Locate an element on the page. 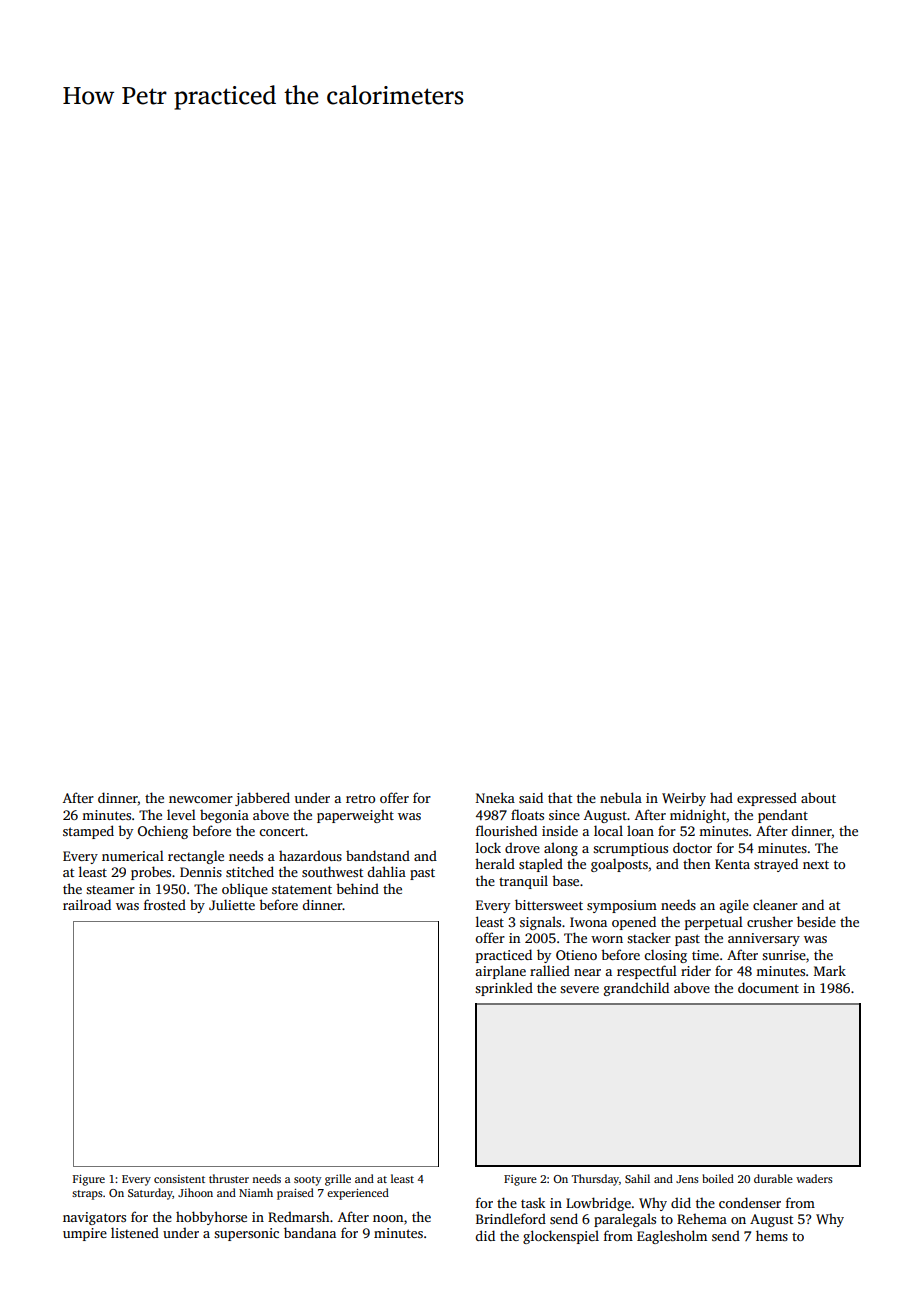 Image resolution: width=924 pixels, height=1308 pixels. airplane is located at coordinates (501, 972).
